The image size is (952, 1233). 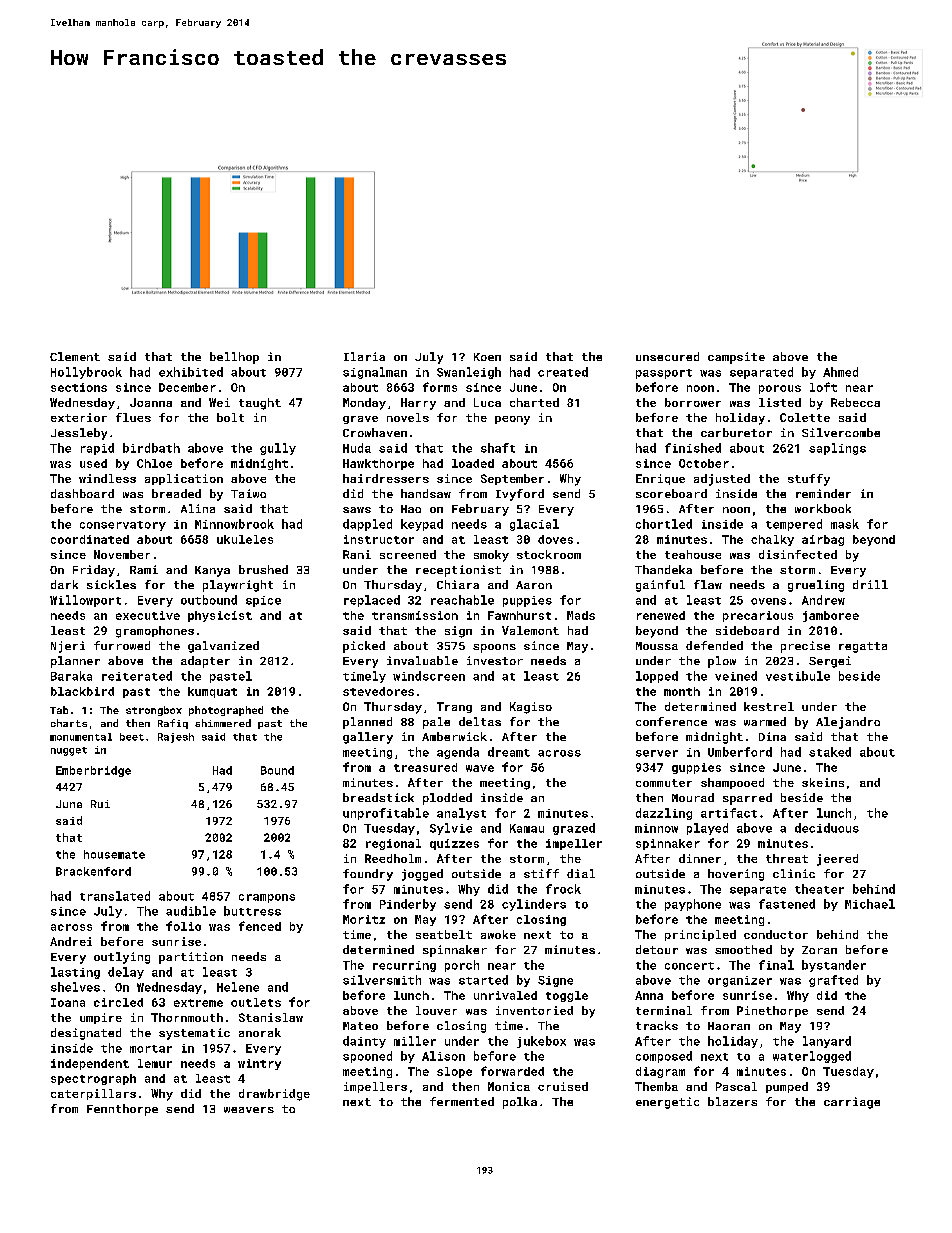 What do you see at coordinates (487, 357) in the screenshot?
I see `Koen` at bounding box center [487, 357].
